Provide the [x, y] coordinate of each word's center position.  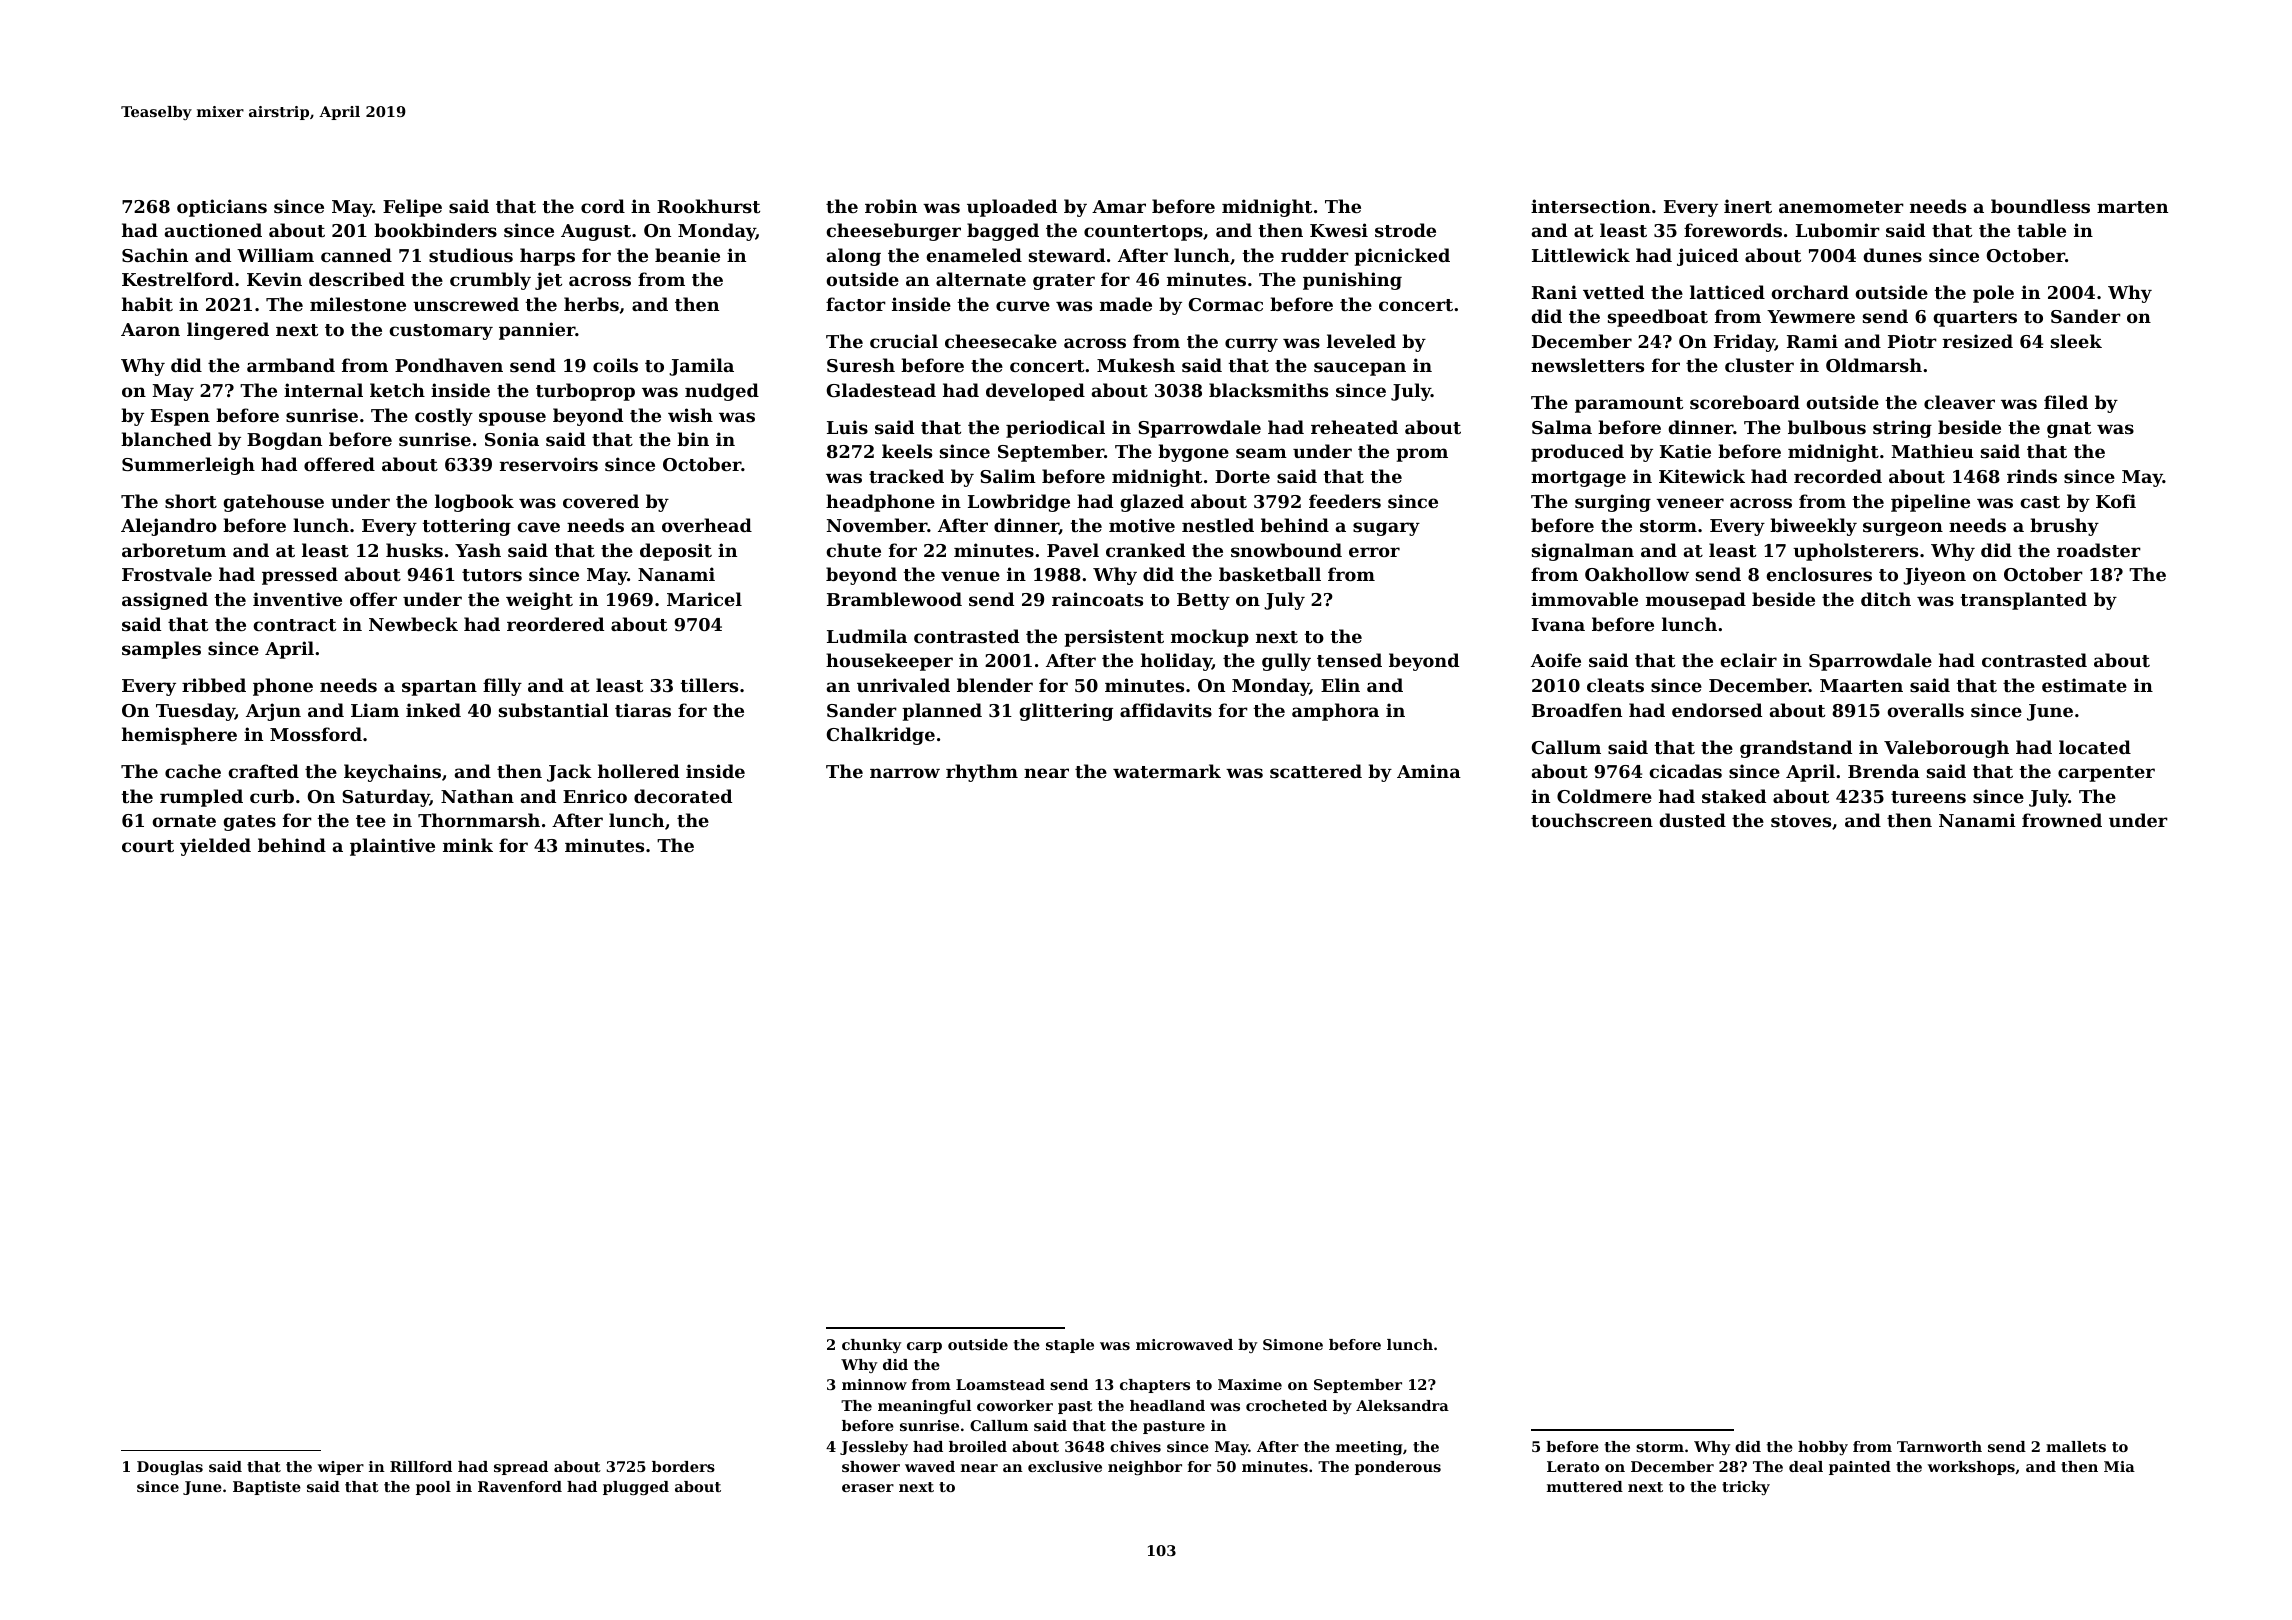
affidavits [1166, 710]
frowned [2062, 820]
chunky [871, 1346]
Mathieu [1932, 451]
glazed [1152, 503]
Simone [1293, 1344]
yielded [215, 847]
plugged [636, 1488]
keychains [392, 773]
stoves [1801, 821]
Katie [1685, 451]
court [148, 846]
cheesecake [1001, 341]
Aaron [150, 329]
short [191, 501]
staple [1070, 1346]
